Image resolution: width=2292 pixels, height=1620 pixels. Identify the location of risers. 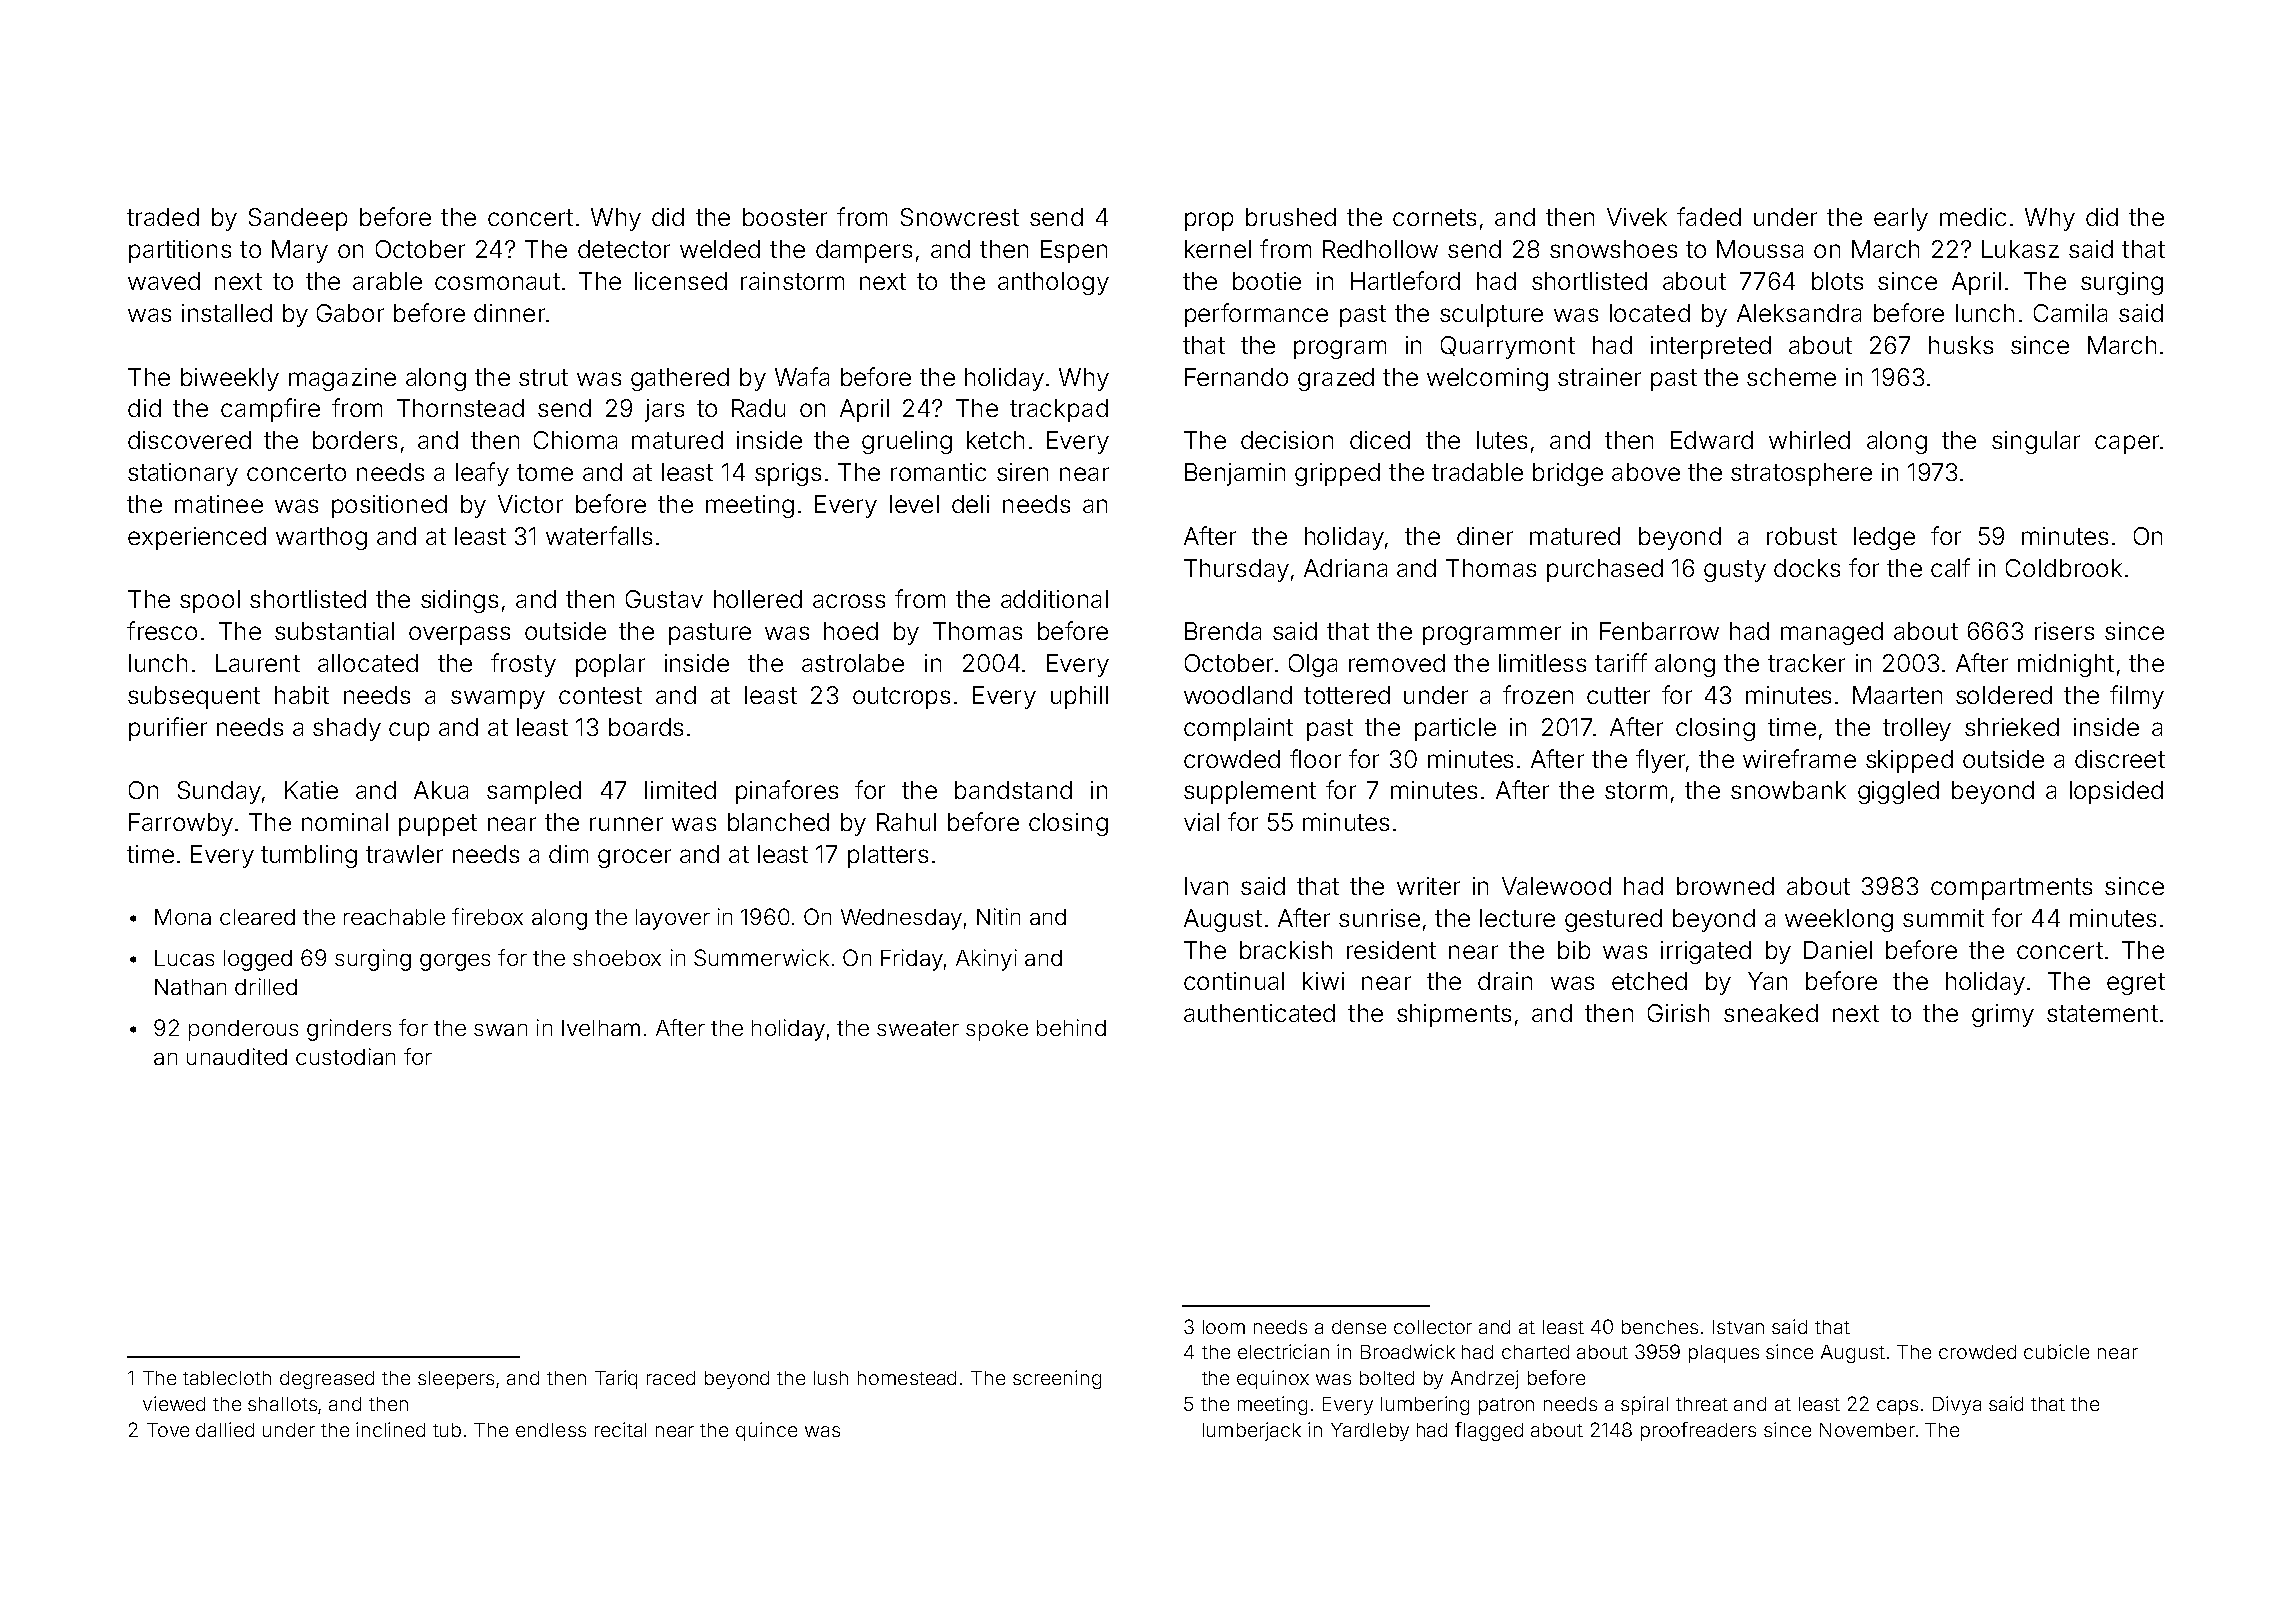
(2064, 631).
